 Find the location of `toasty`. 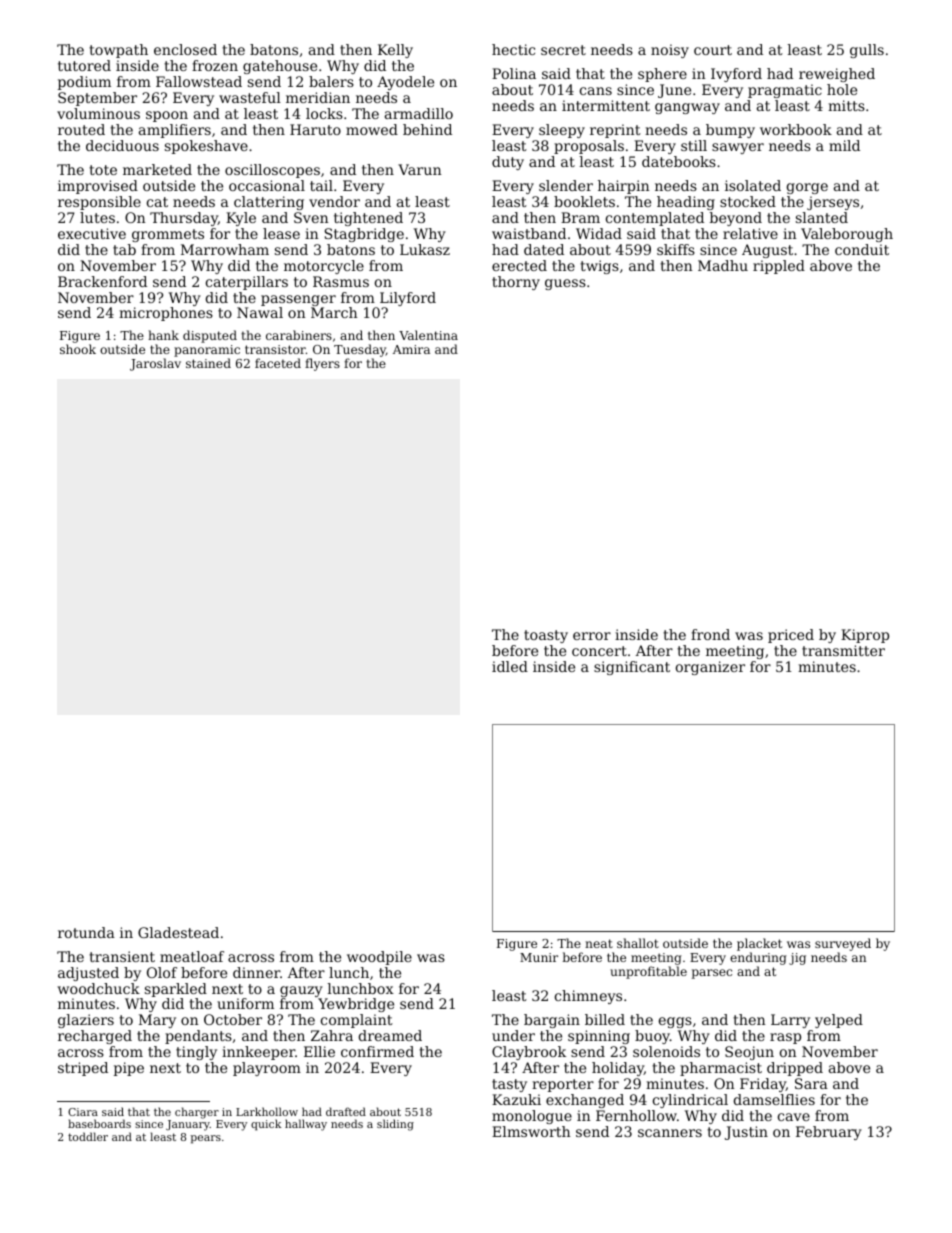

toasty is located at coordinates (546, 636).
